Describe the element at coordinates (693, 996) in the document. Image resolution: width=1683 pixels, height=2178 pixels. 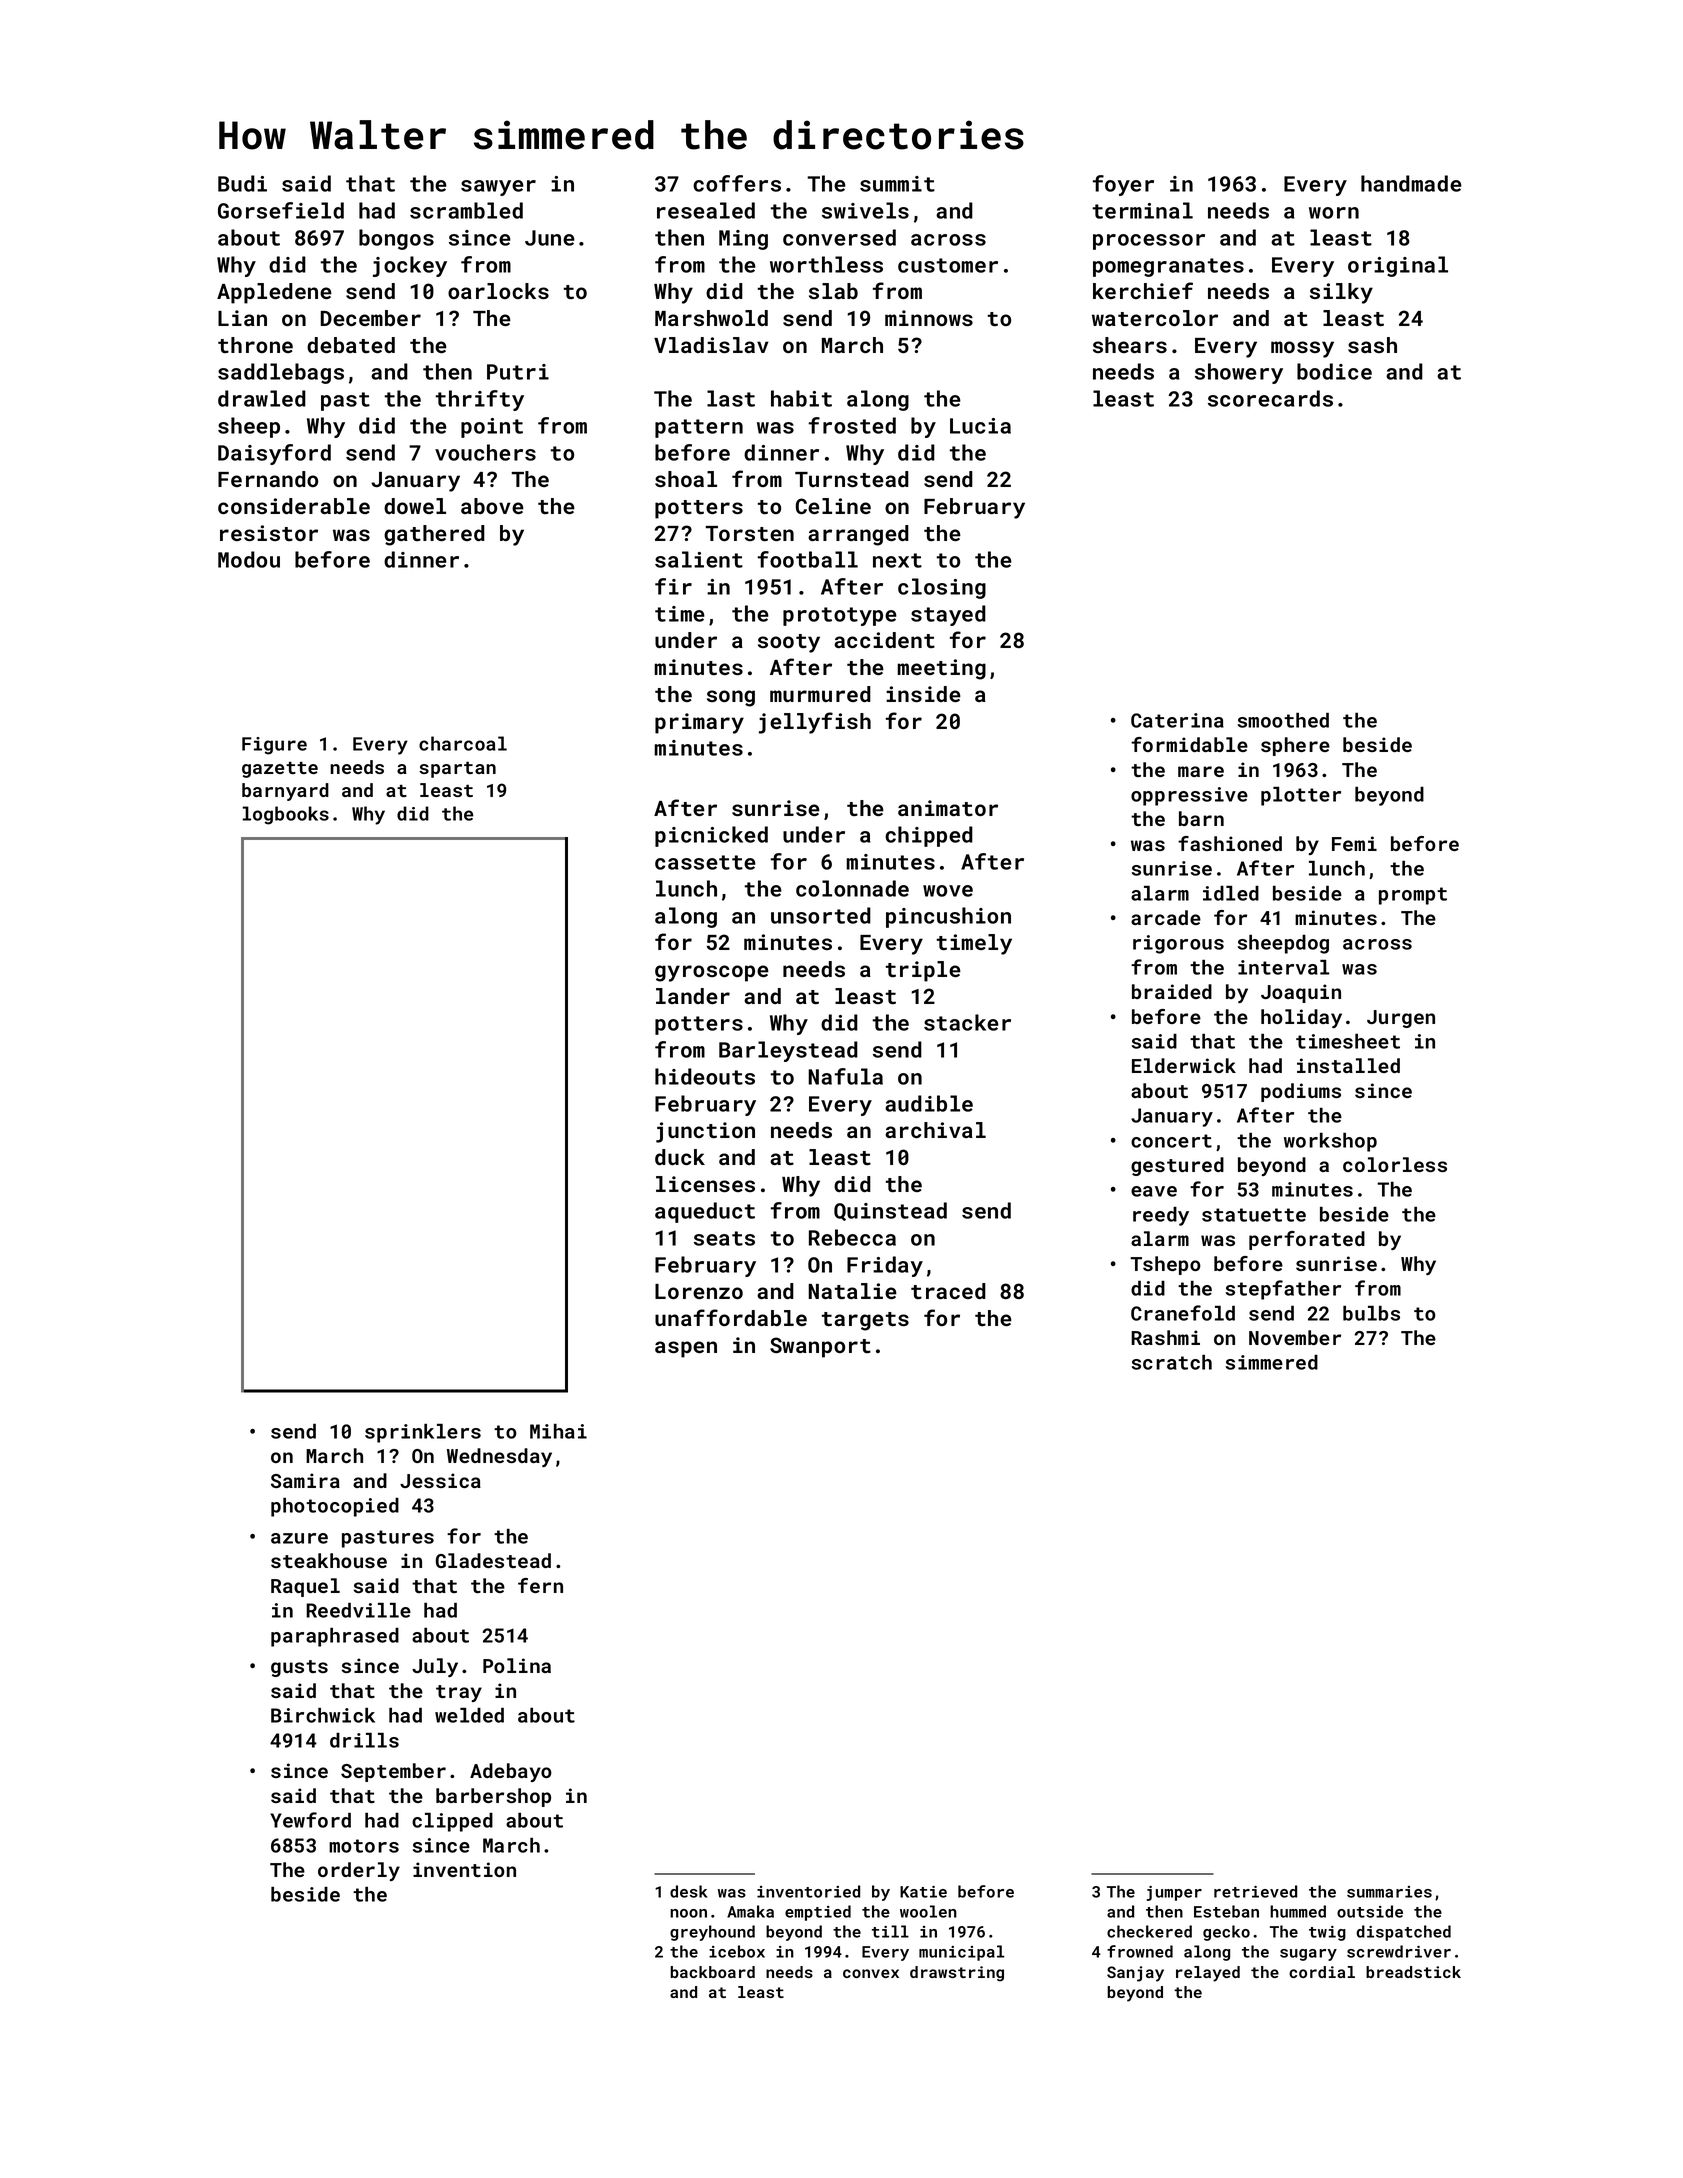
I see `lander` at that location.
